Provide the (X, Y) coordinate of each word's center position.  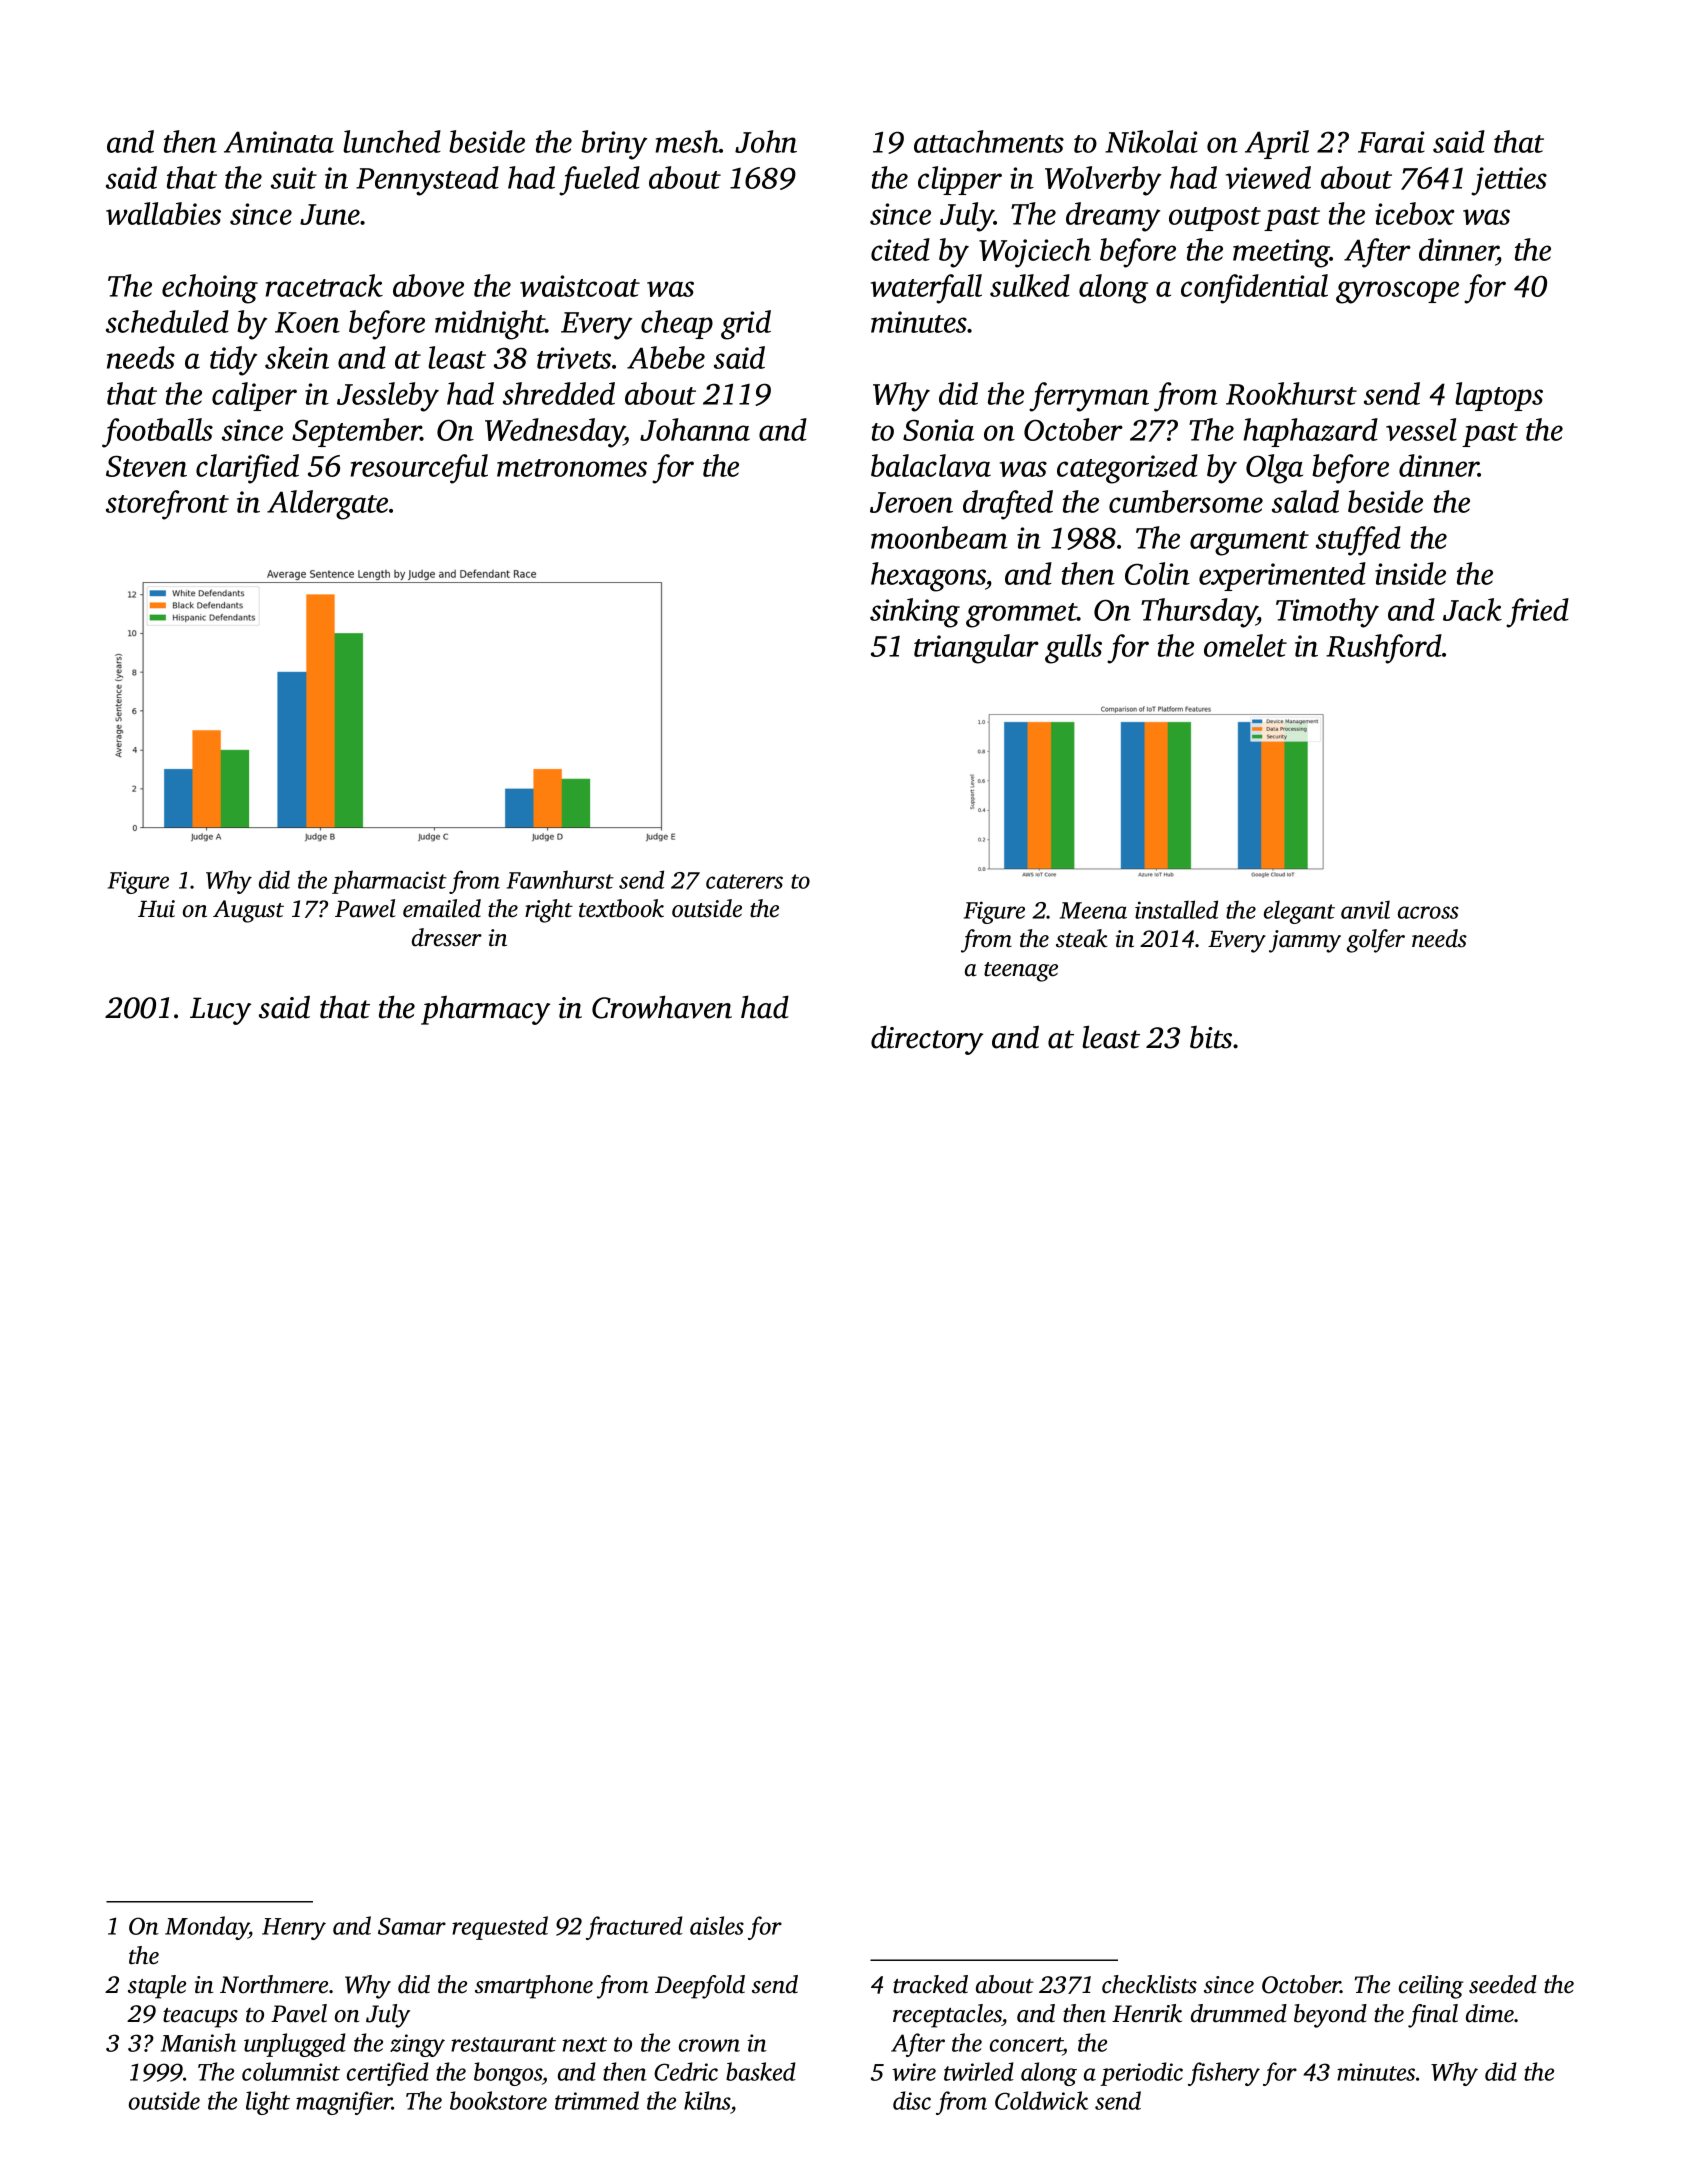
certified (388, 2074)
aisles (717, 1925)
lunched (392, 141)
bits (1211, 1037)
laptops (1499, 396)
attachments (989, 141)
